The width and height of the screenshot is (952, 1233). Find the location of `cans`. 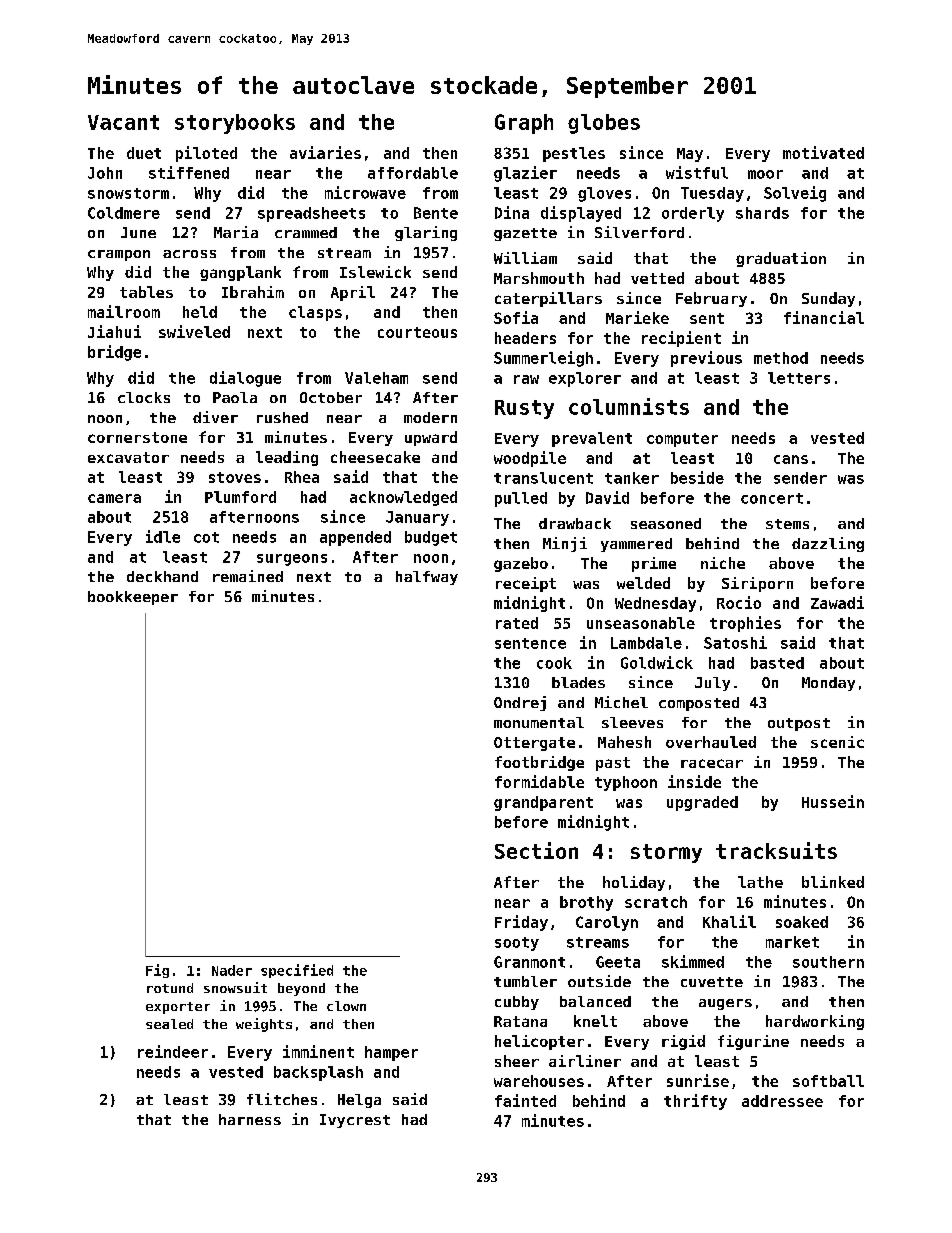

cans is located at coordinates (791, 459).
